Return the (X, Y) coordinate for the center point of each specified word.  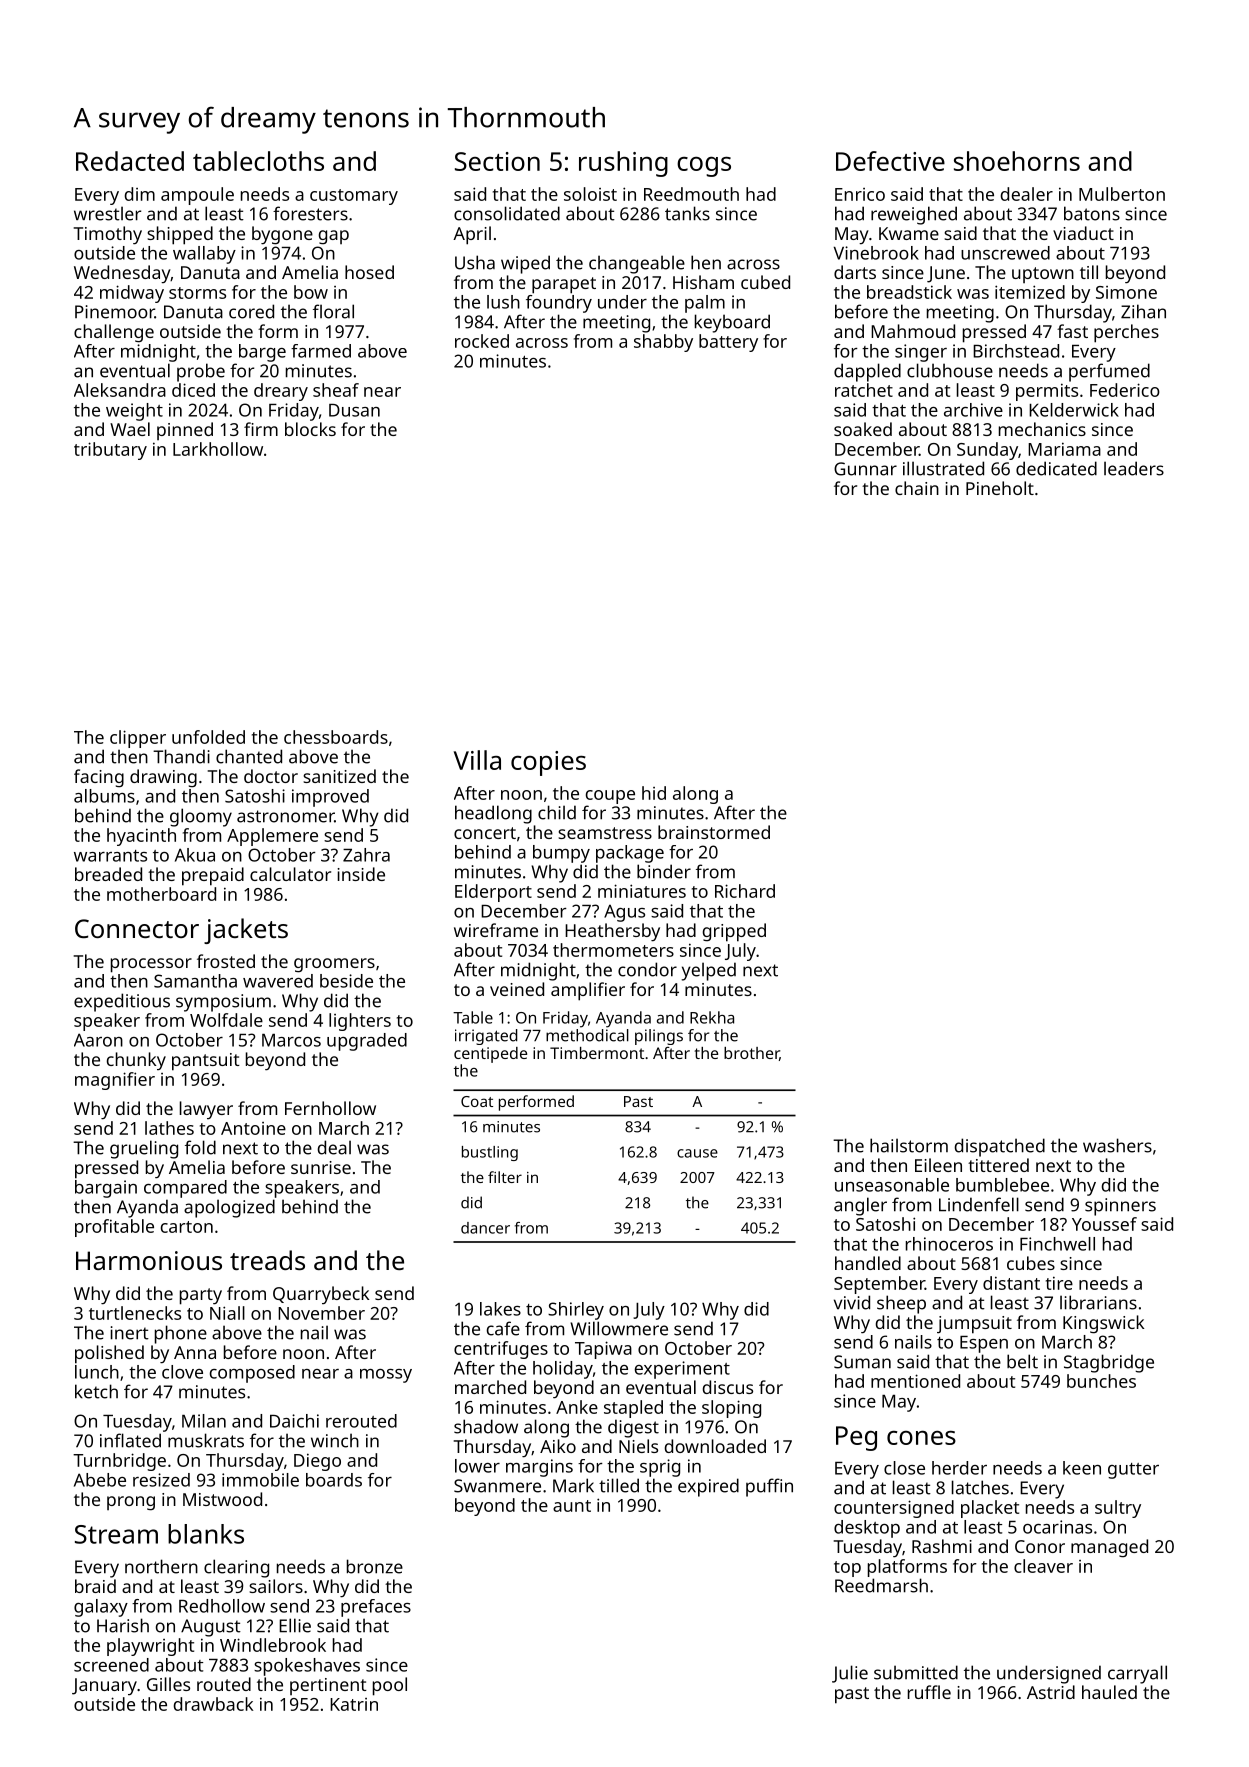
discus (728, 1387)
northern (161, 1566)
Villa (477, 760)
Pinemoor (115, 312)
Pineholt (1000, 488)
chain (917, 488)
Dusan (354, 410)
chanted (249, 756)
